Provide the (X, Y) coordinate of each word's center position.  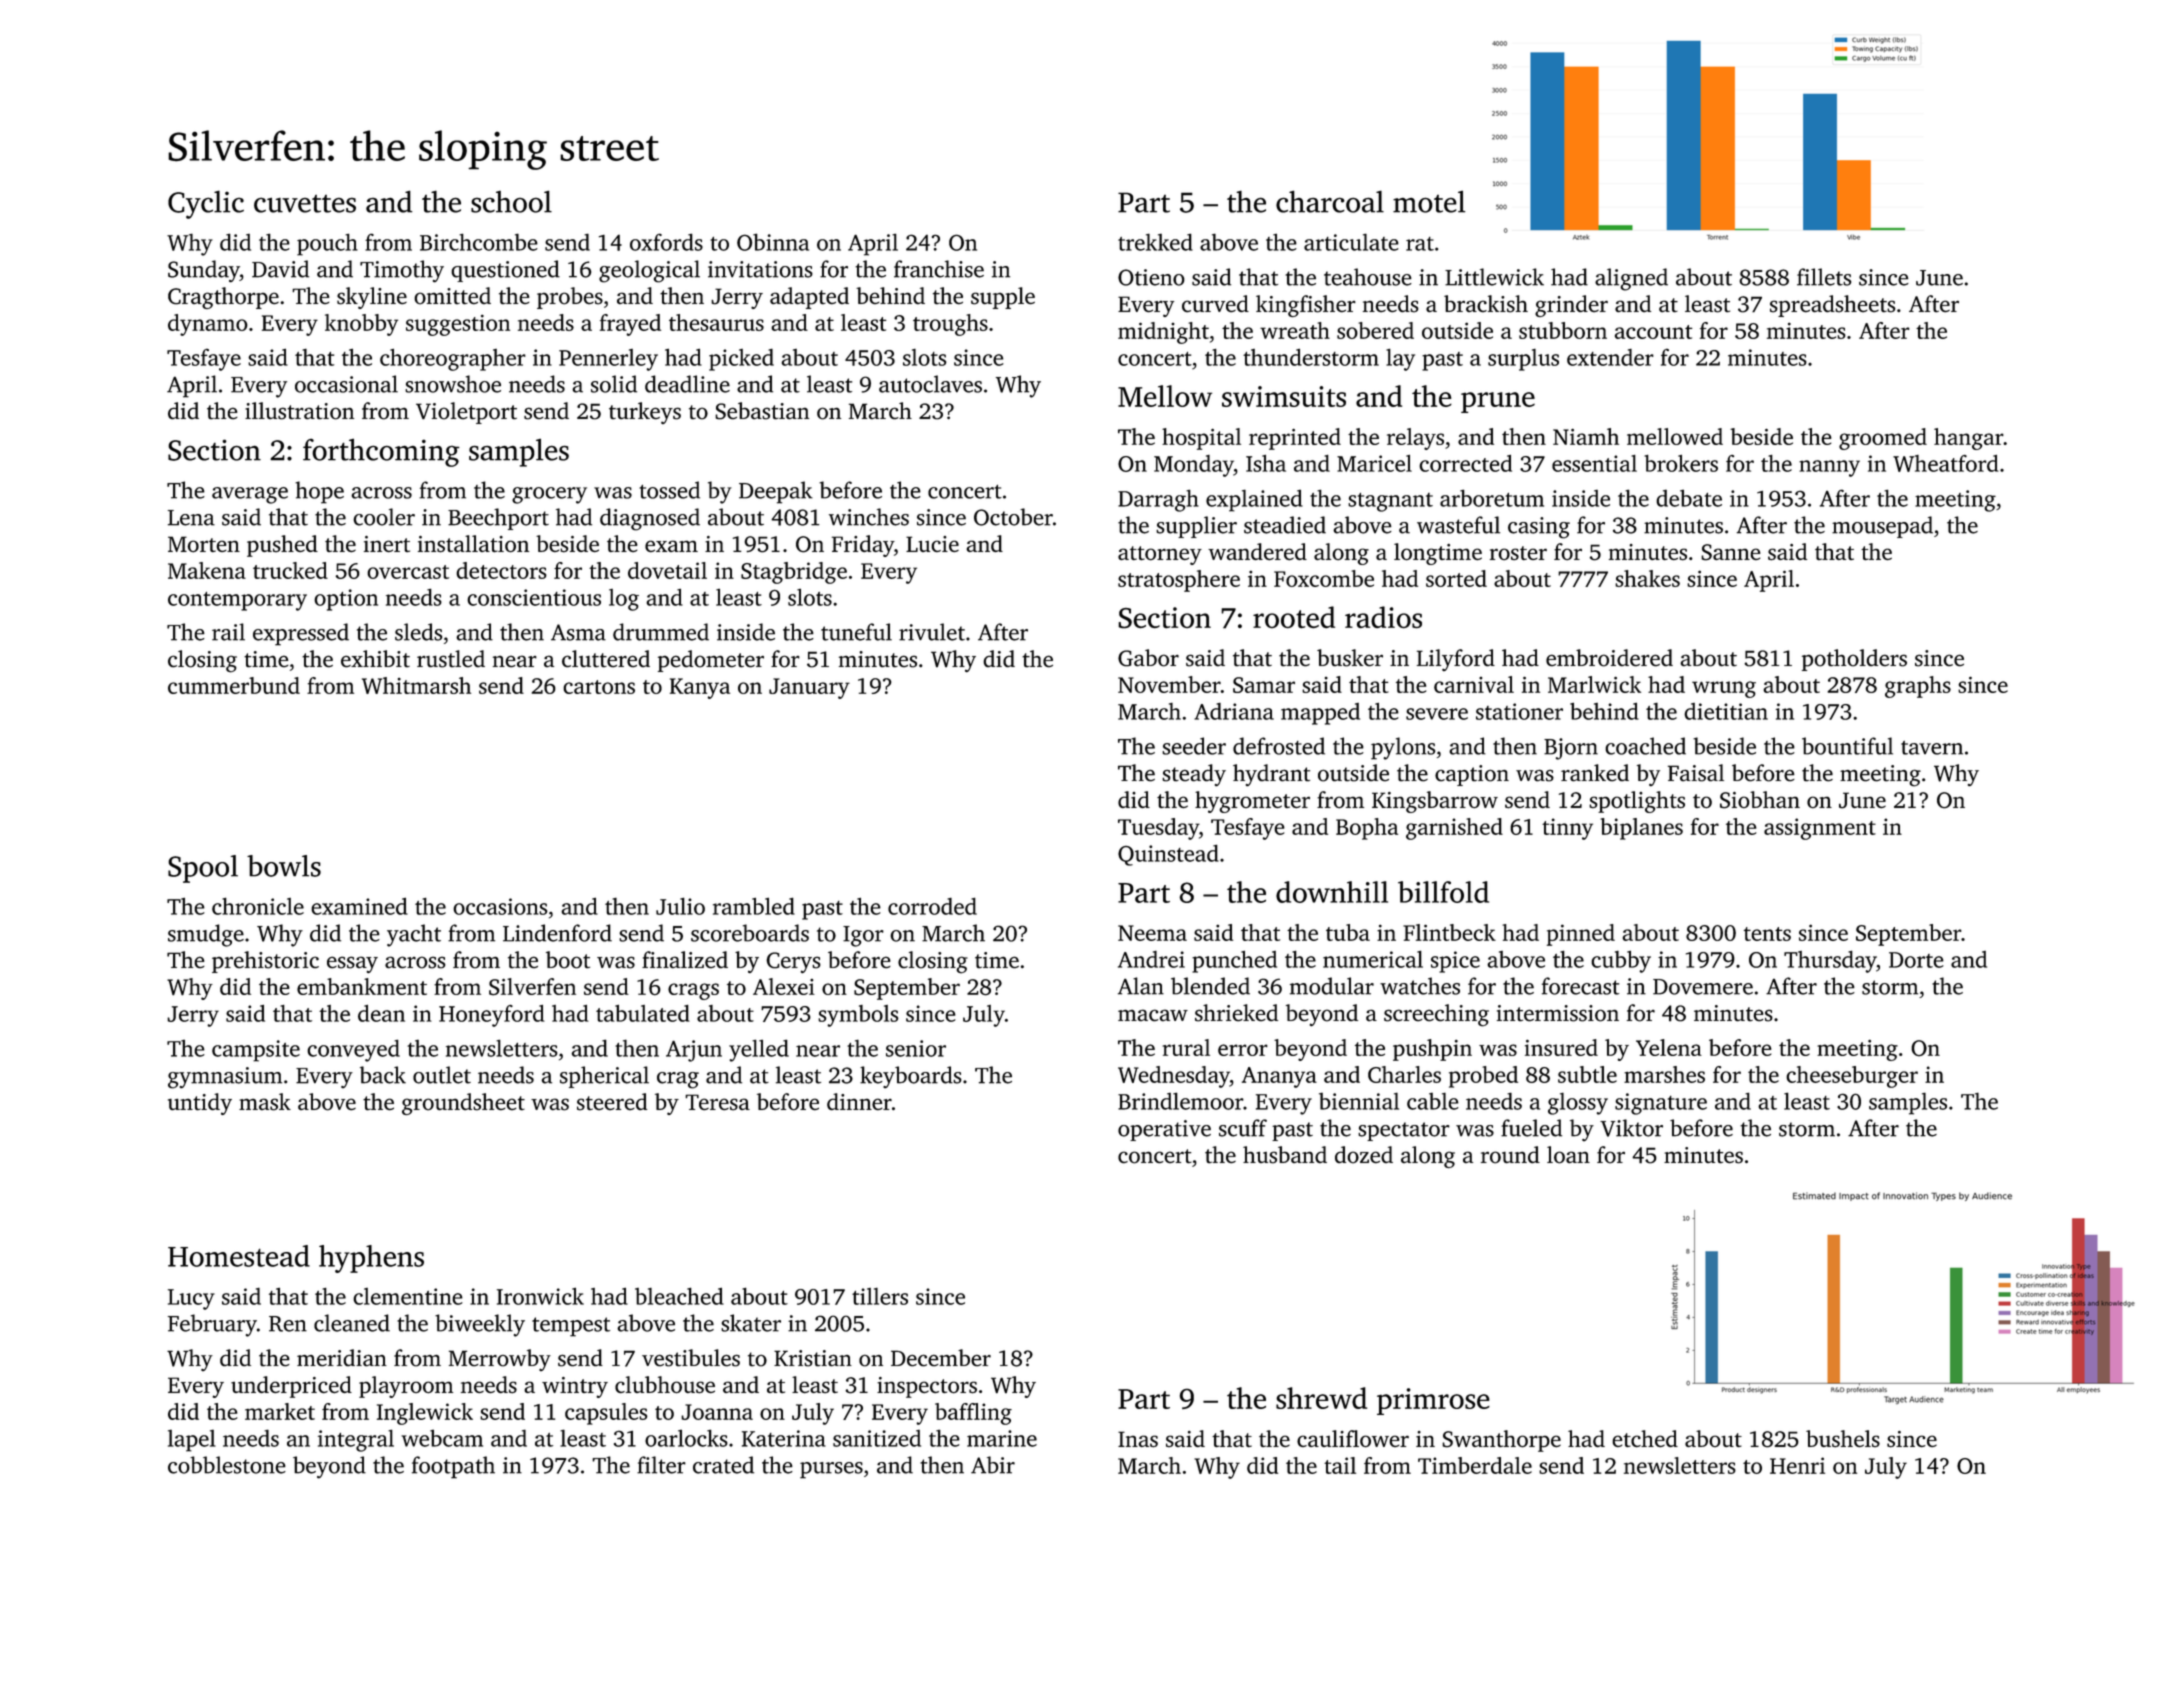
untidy (200, 1104)
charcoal (1330, 201)
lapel (192, 1440)
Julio (680, 906)
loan (1568, 1155)
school (511, 201)
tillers (880, 1296)
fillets (1824, 277)
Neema (1152, 933)
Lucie (932, 544)
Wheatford (1946, 463)
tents (1767, 934)
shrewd (1321, 1398)
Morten (204, 544)
